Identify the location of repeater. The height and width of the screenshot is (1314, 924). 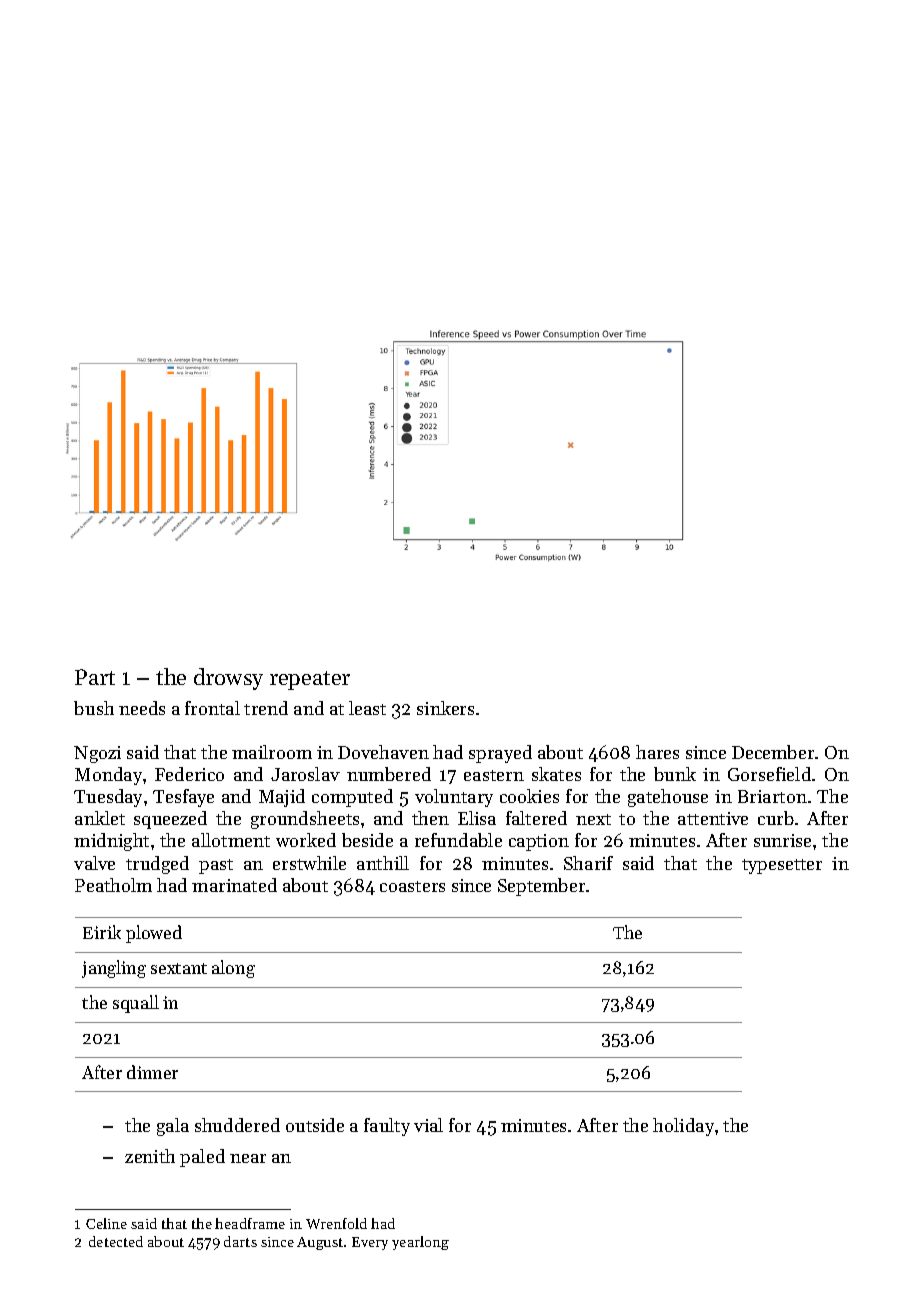
(310, 680).
